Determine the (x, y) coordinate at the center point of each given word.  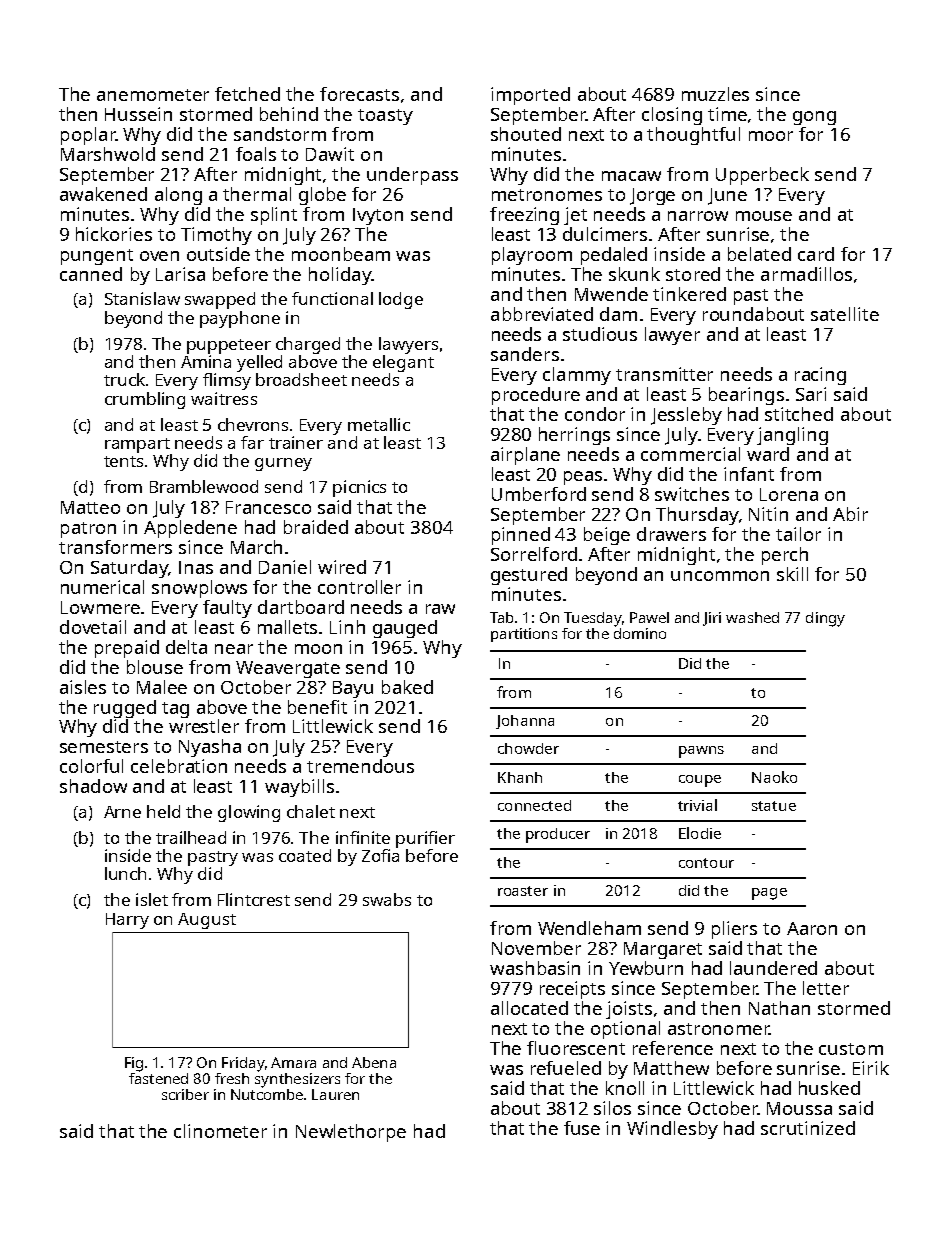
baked (407, 687)
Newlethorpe (351, 1133)
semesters (104, 747)
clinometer (220, 1131)
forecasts (359, 94)
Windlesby (672, 1130)
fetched (247, 94)
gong (814, 118)
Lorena (789, 494)
